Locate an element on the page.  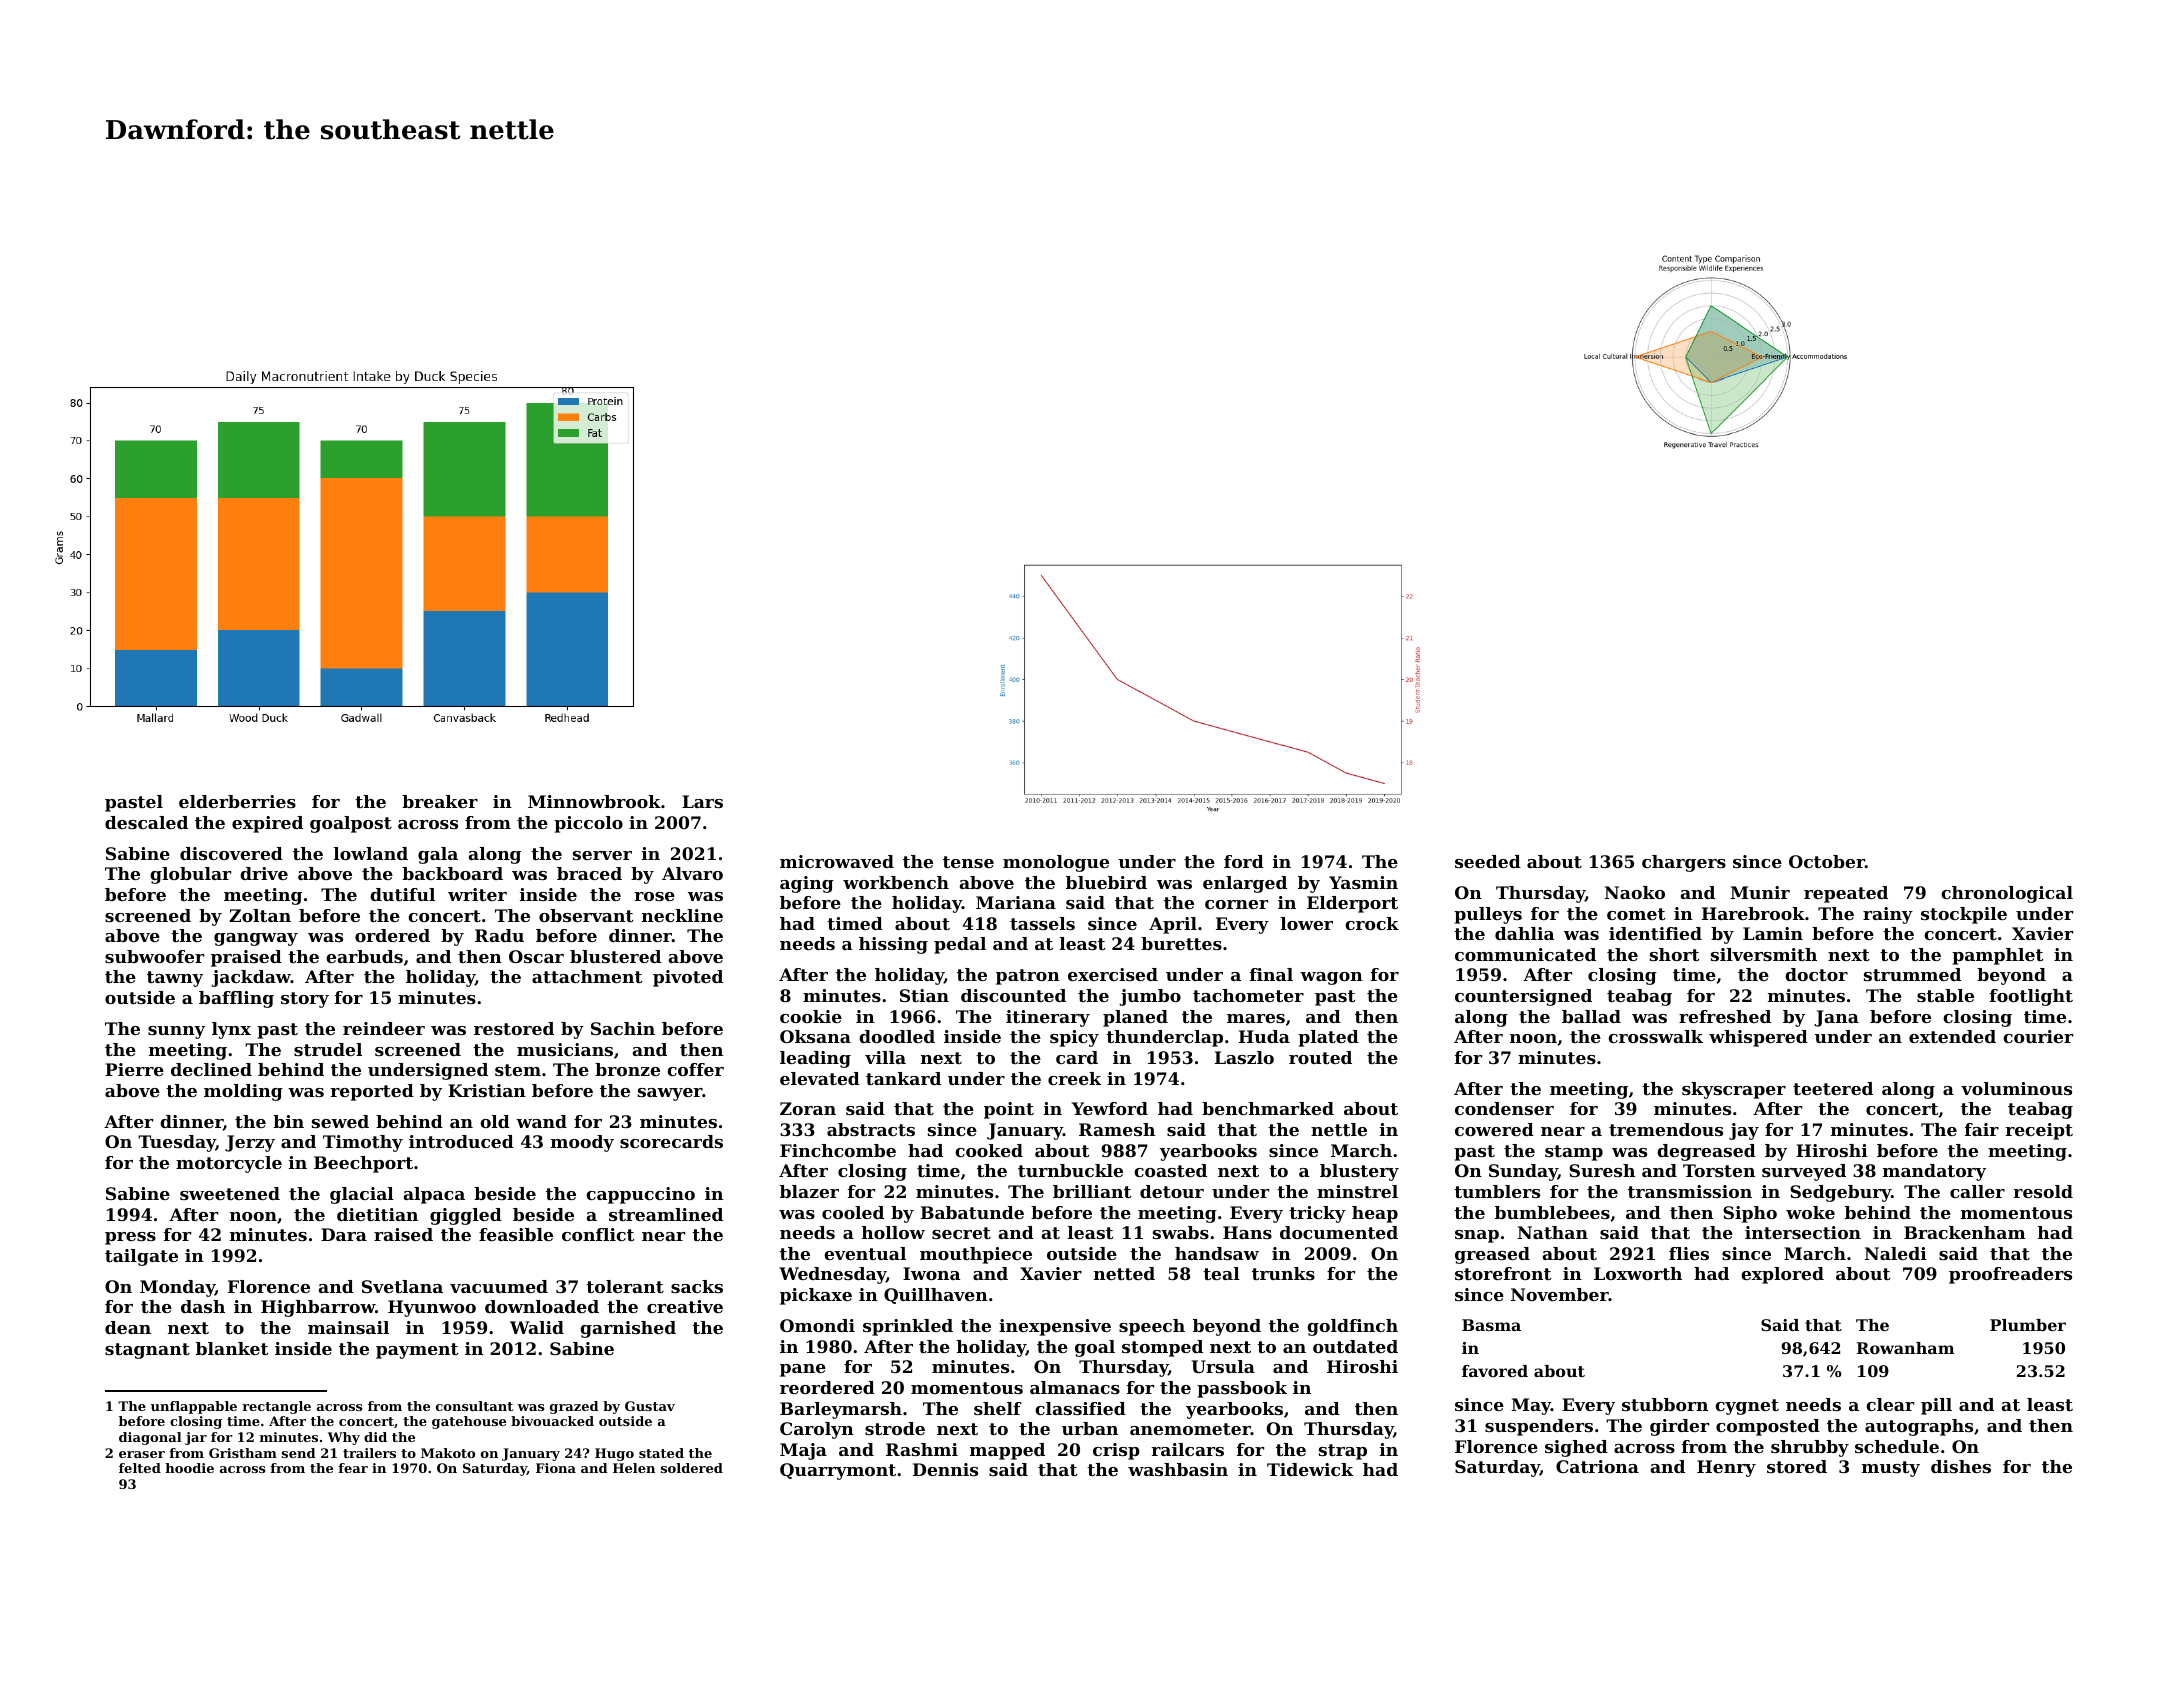
tachometer is located at coordinates (1248, 995).
